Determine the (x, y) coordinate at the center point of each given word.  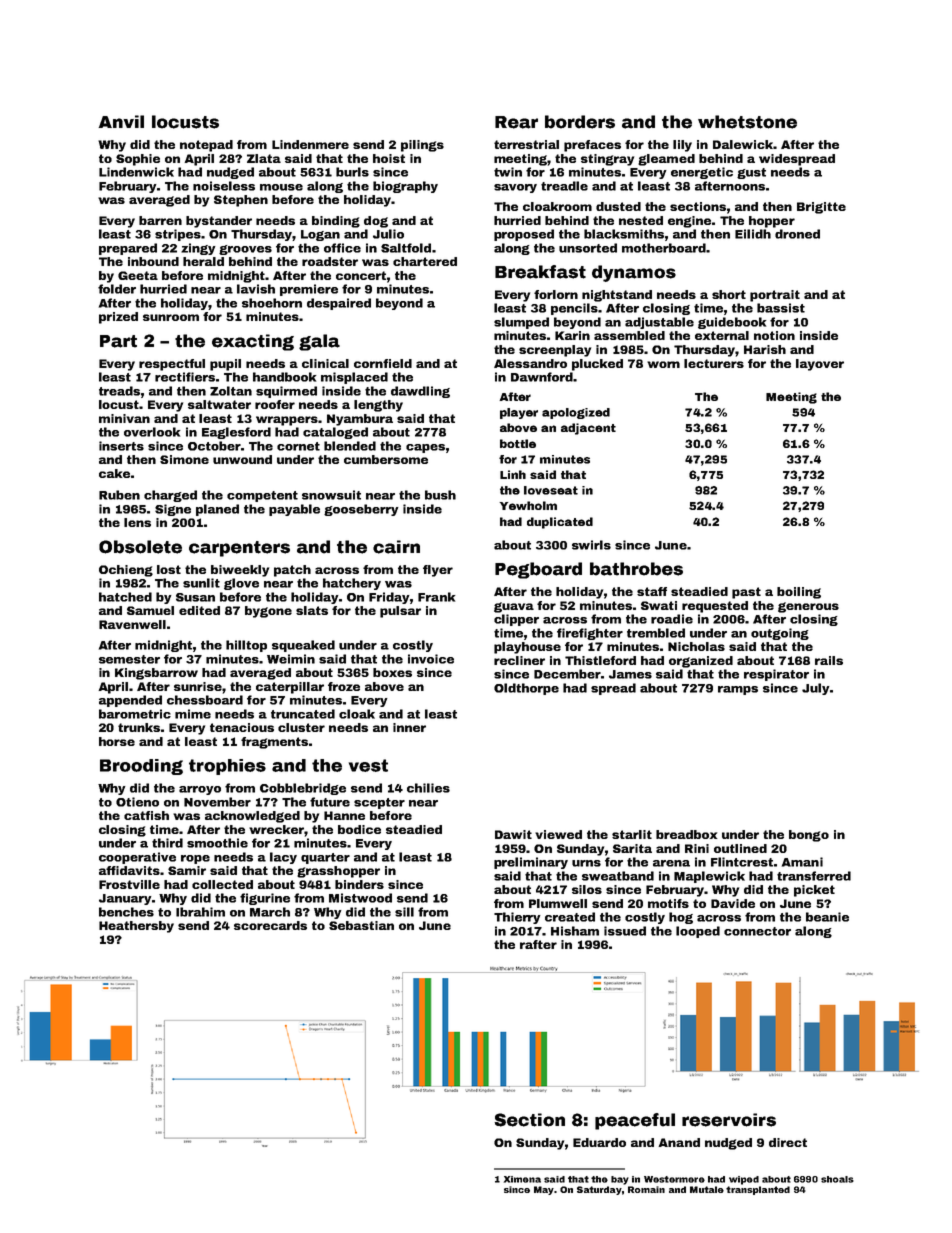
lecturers (714, 363)
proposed (524, 235)
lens (137, 522)
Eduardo (599, 1142)
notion (774, 335)
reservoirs (729, 1120)
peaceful (635, 1121)
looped (698, 932)
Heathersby (136, 927)
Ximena (522, 1179)
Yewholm (528, 505)
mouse (281, 187)
